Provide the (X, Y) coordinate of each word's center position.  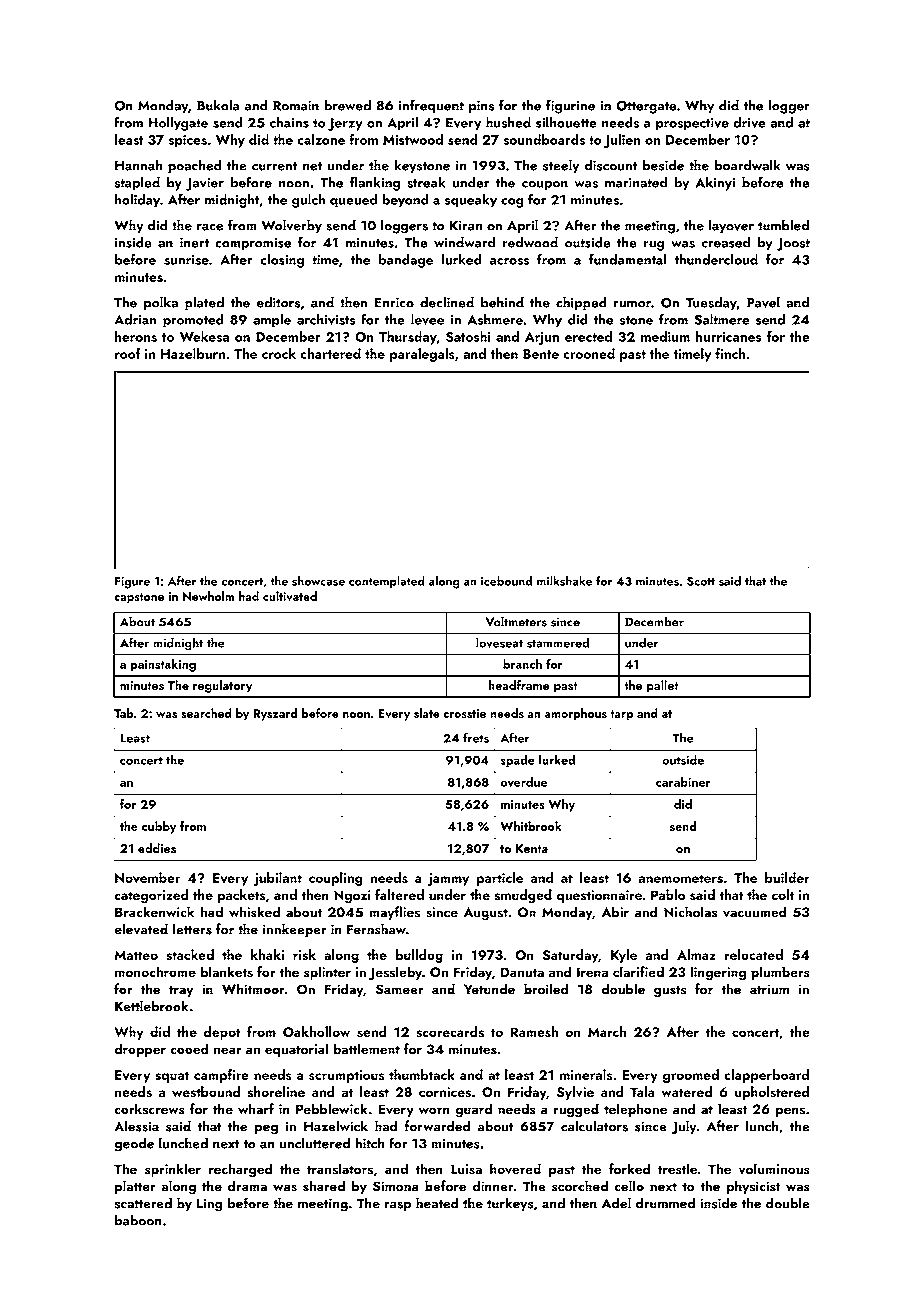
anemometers (681, 878)
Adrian (135, 319)
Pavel (763, 302)
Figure (132, 583)
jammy (448, 879)
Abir (615, 911)
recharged (241, 1170)
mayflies (394, 913)
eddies (157, 848)
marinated (636, 182)
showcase (318, 581)
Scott (701, 581)
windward (465, 242)
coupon (545, 186)
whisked (254, 912)
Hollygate (178, 124)
